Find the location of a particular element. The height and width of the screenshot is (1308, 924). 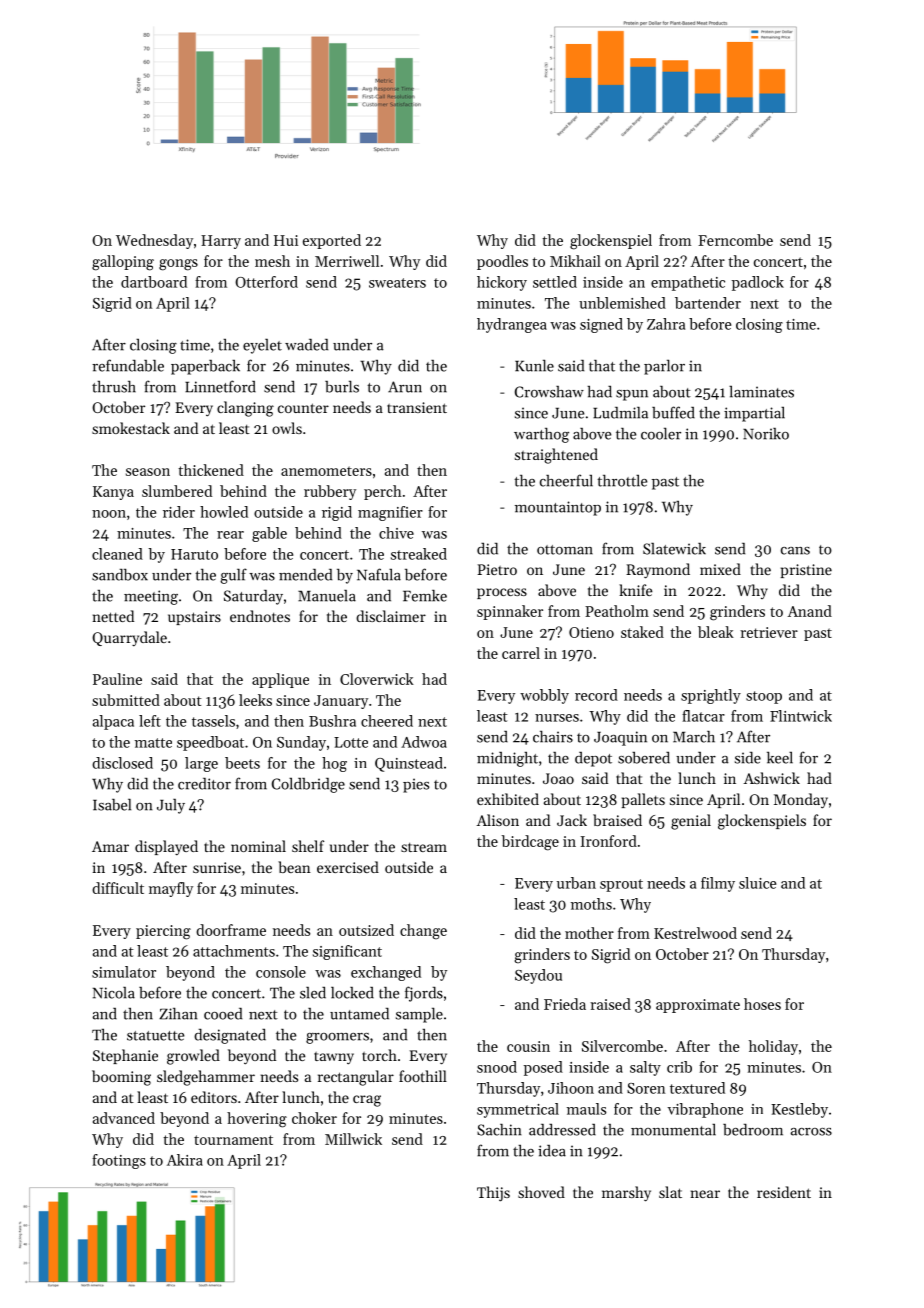

Alison is located at coordinates (497, 820).
